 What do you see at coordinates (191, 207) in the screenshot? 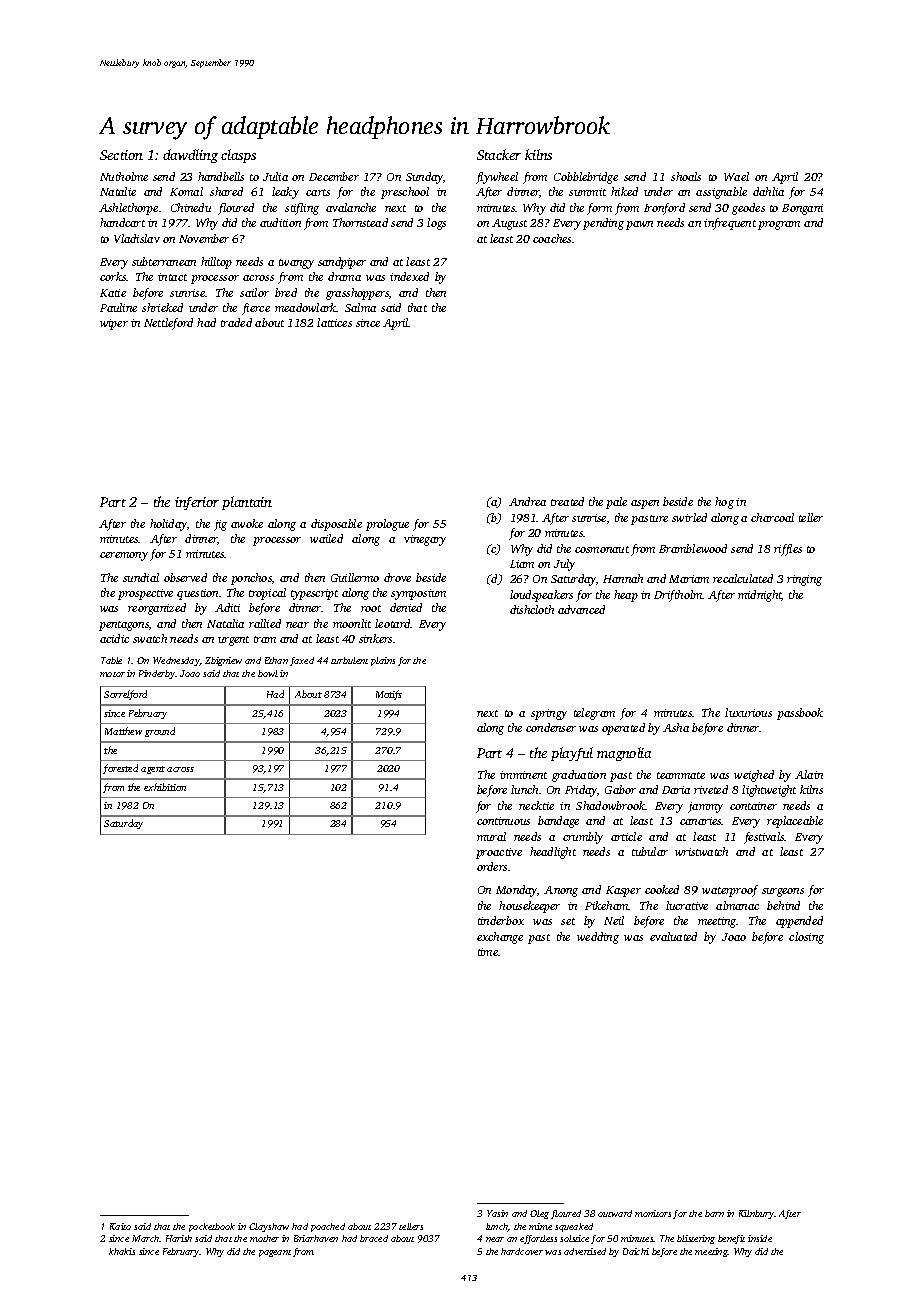
I see `Chinedu` at bounding box center [191, 207].
